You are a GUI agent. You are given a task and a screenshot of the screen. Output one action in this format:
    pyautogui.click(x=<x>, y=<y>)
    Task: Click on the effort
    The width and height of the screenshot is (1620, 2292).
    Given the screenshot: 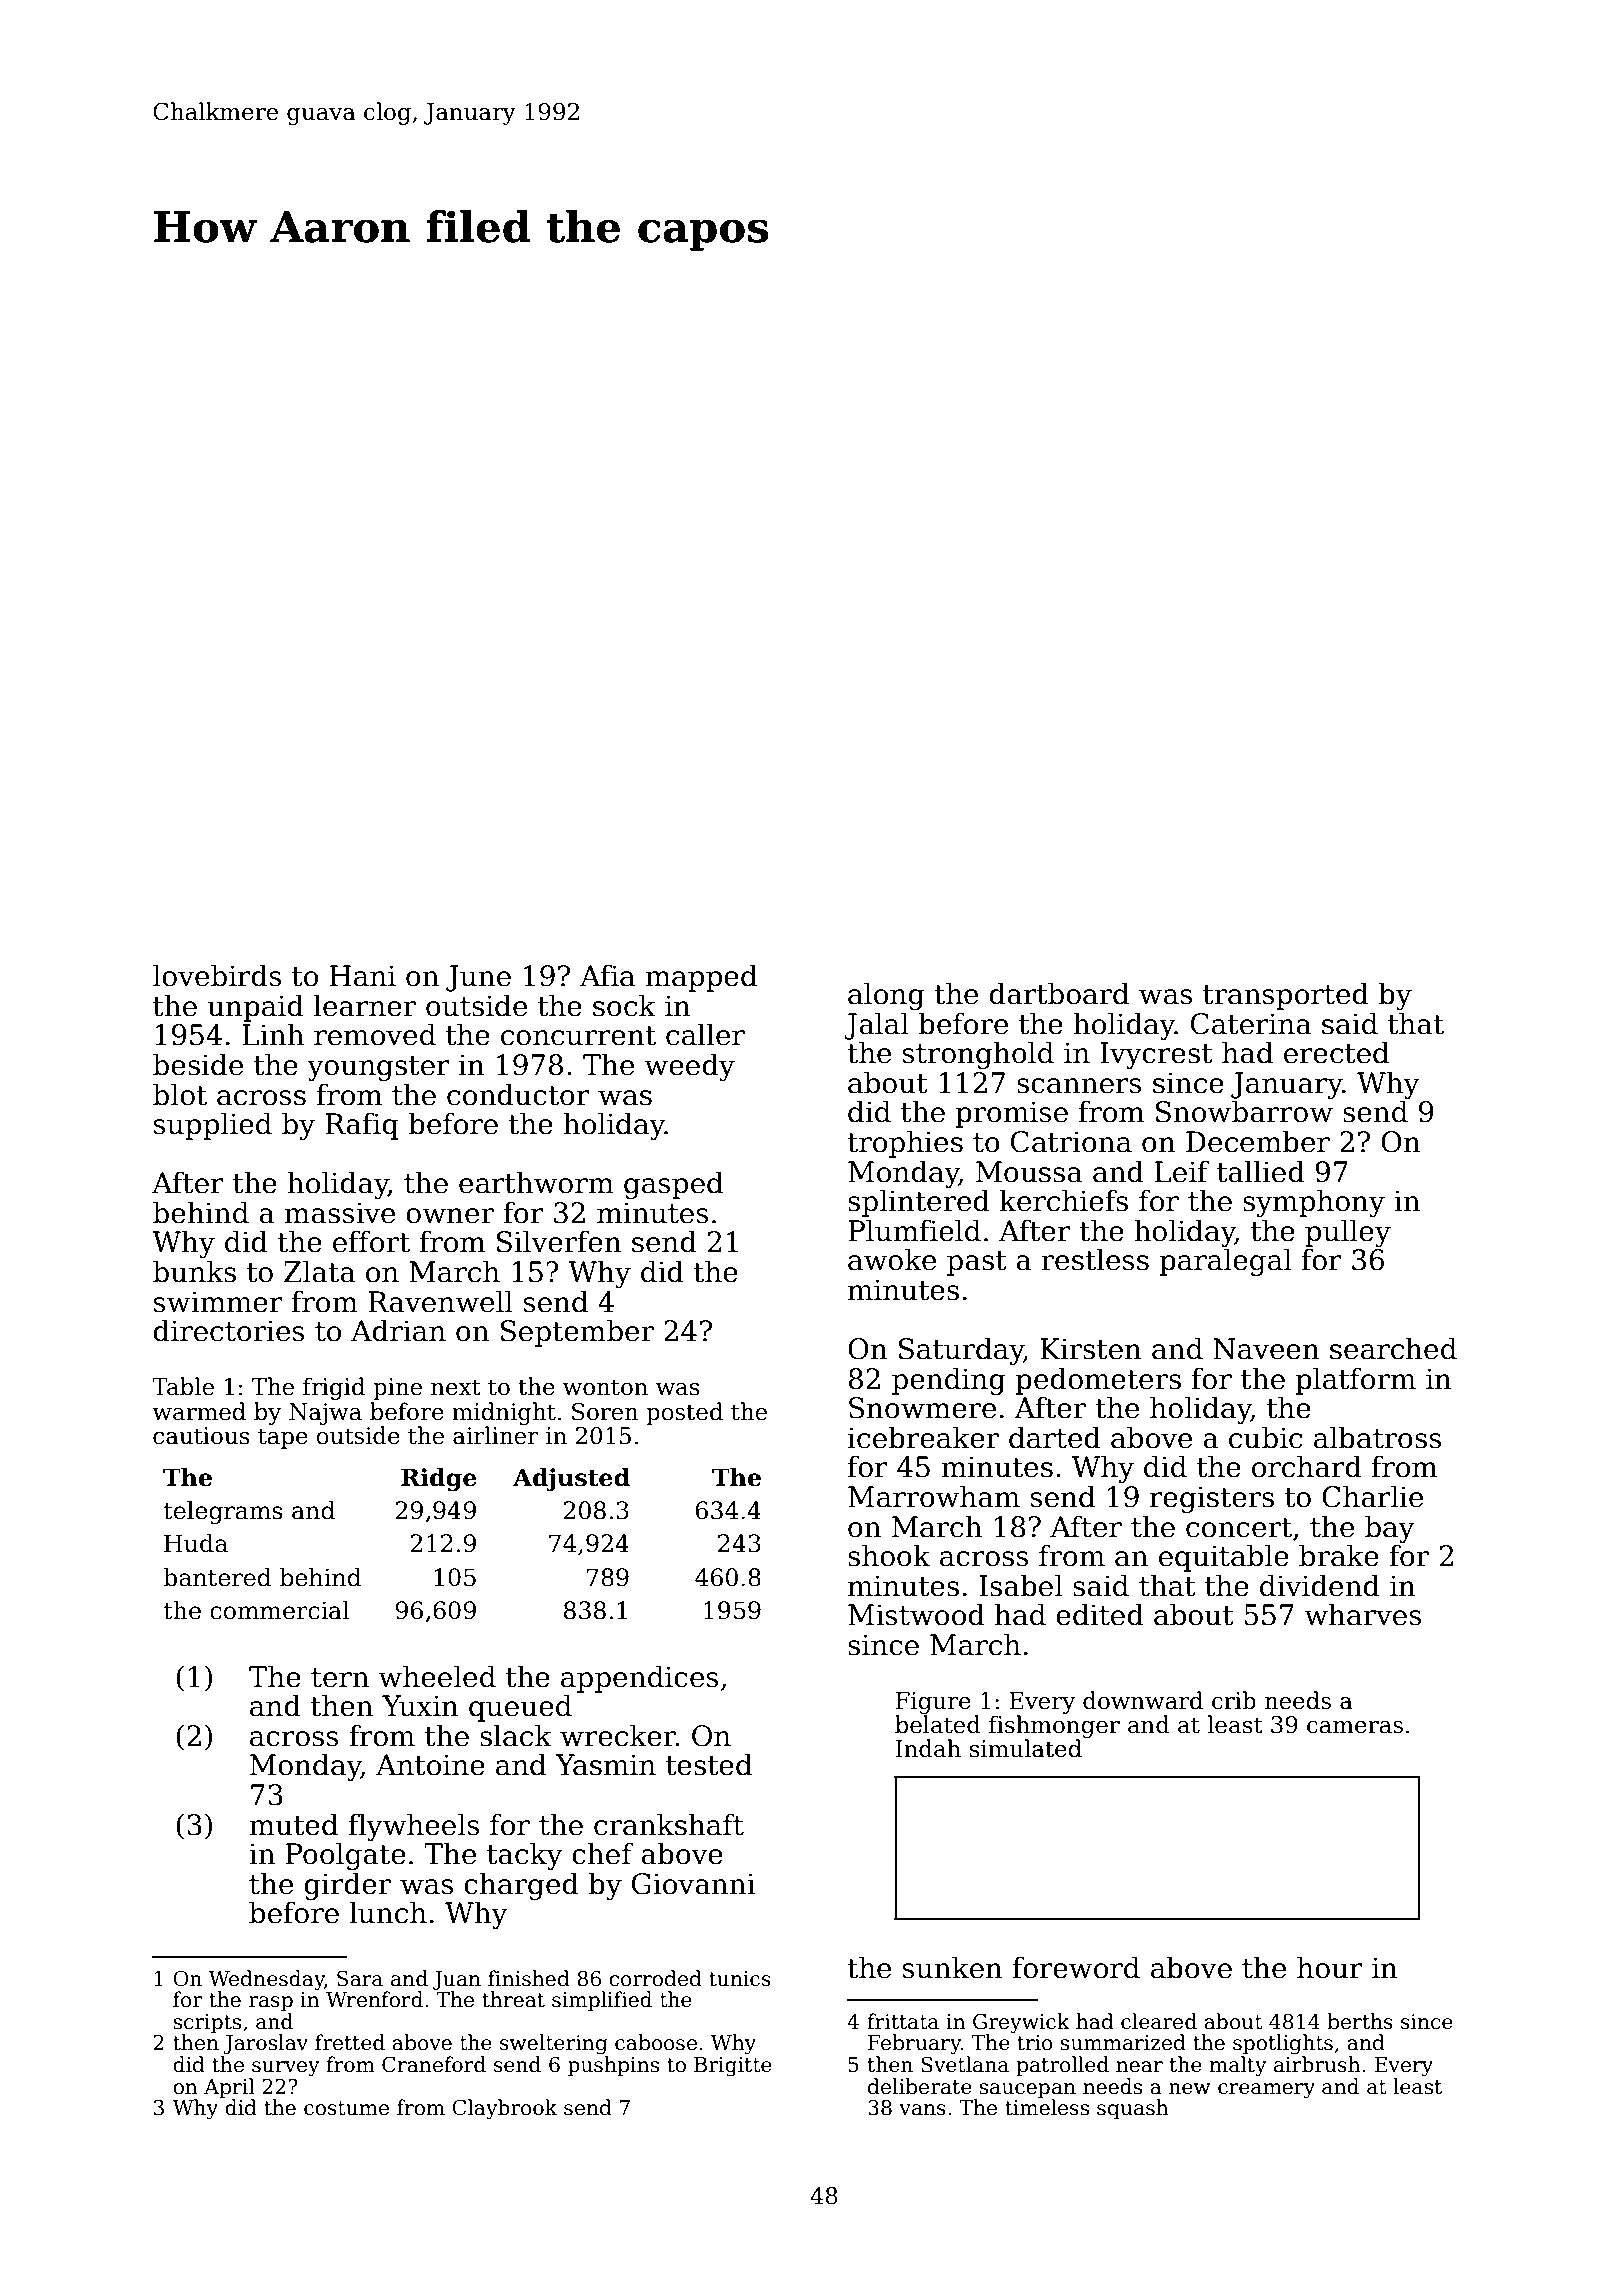 What is the action you would take?
    pyautogui.click(x=371, y=1241)
